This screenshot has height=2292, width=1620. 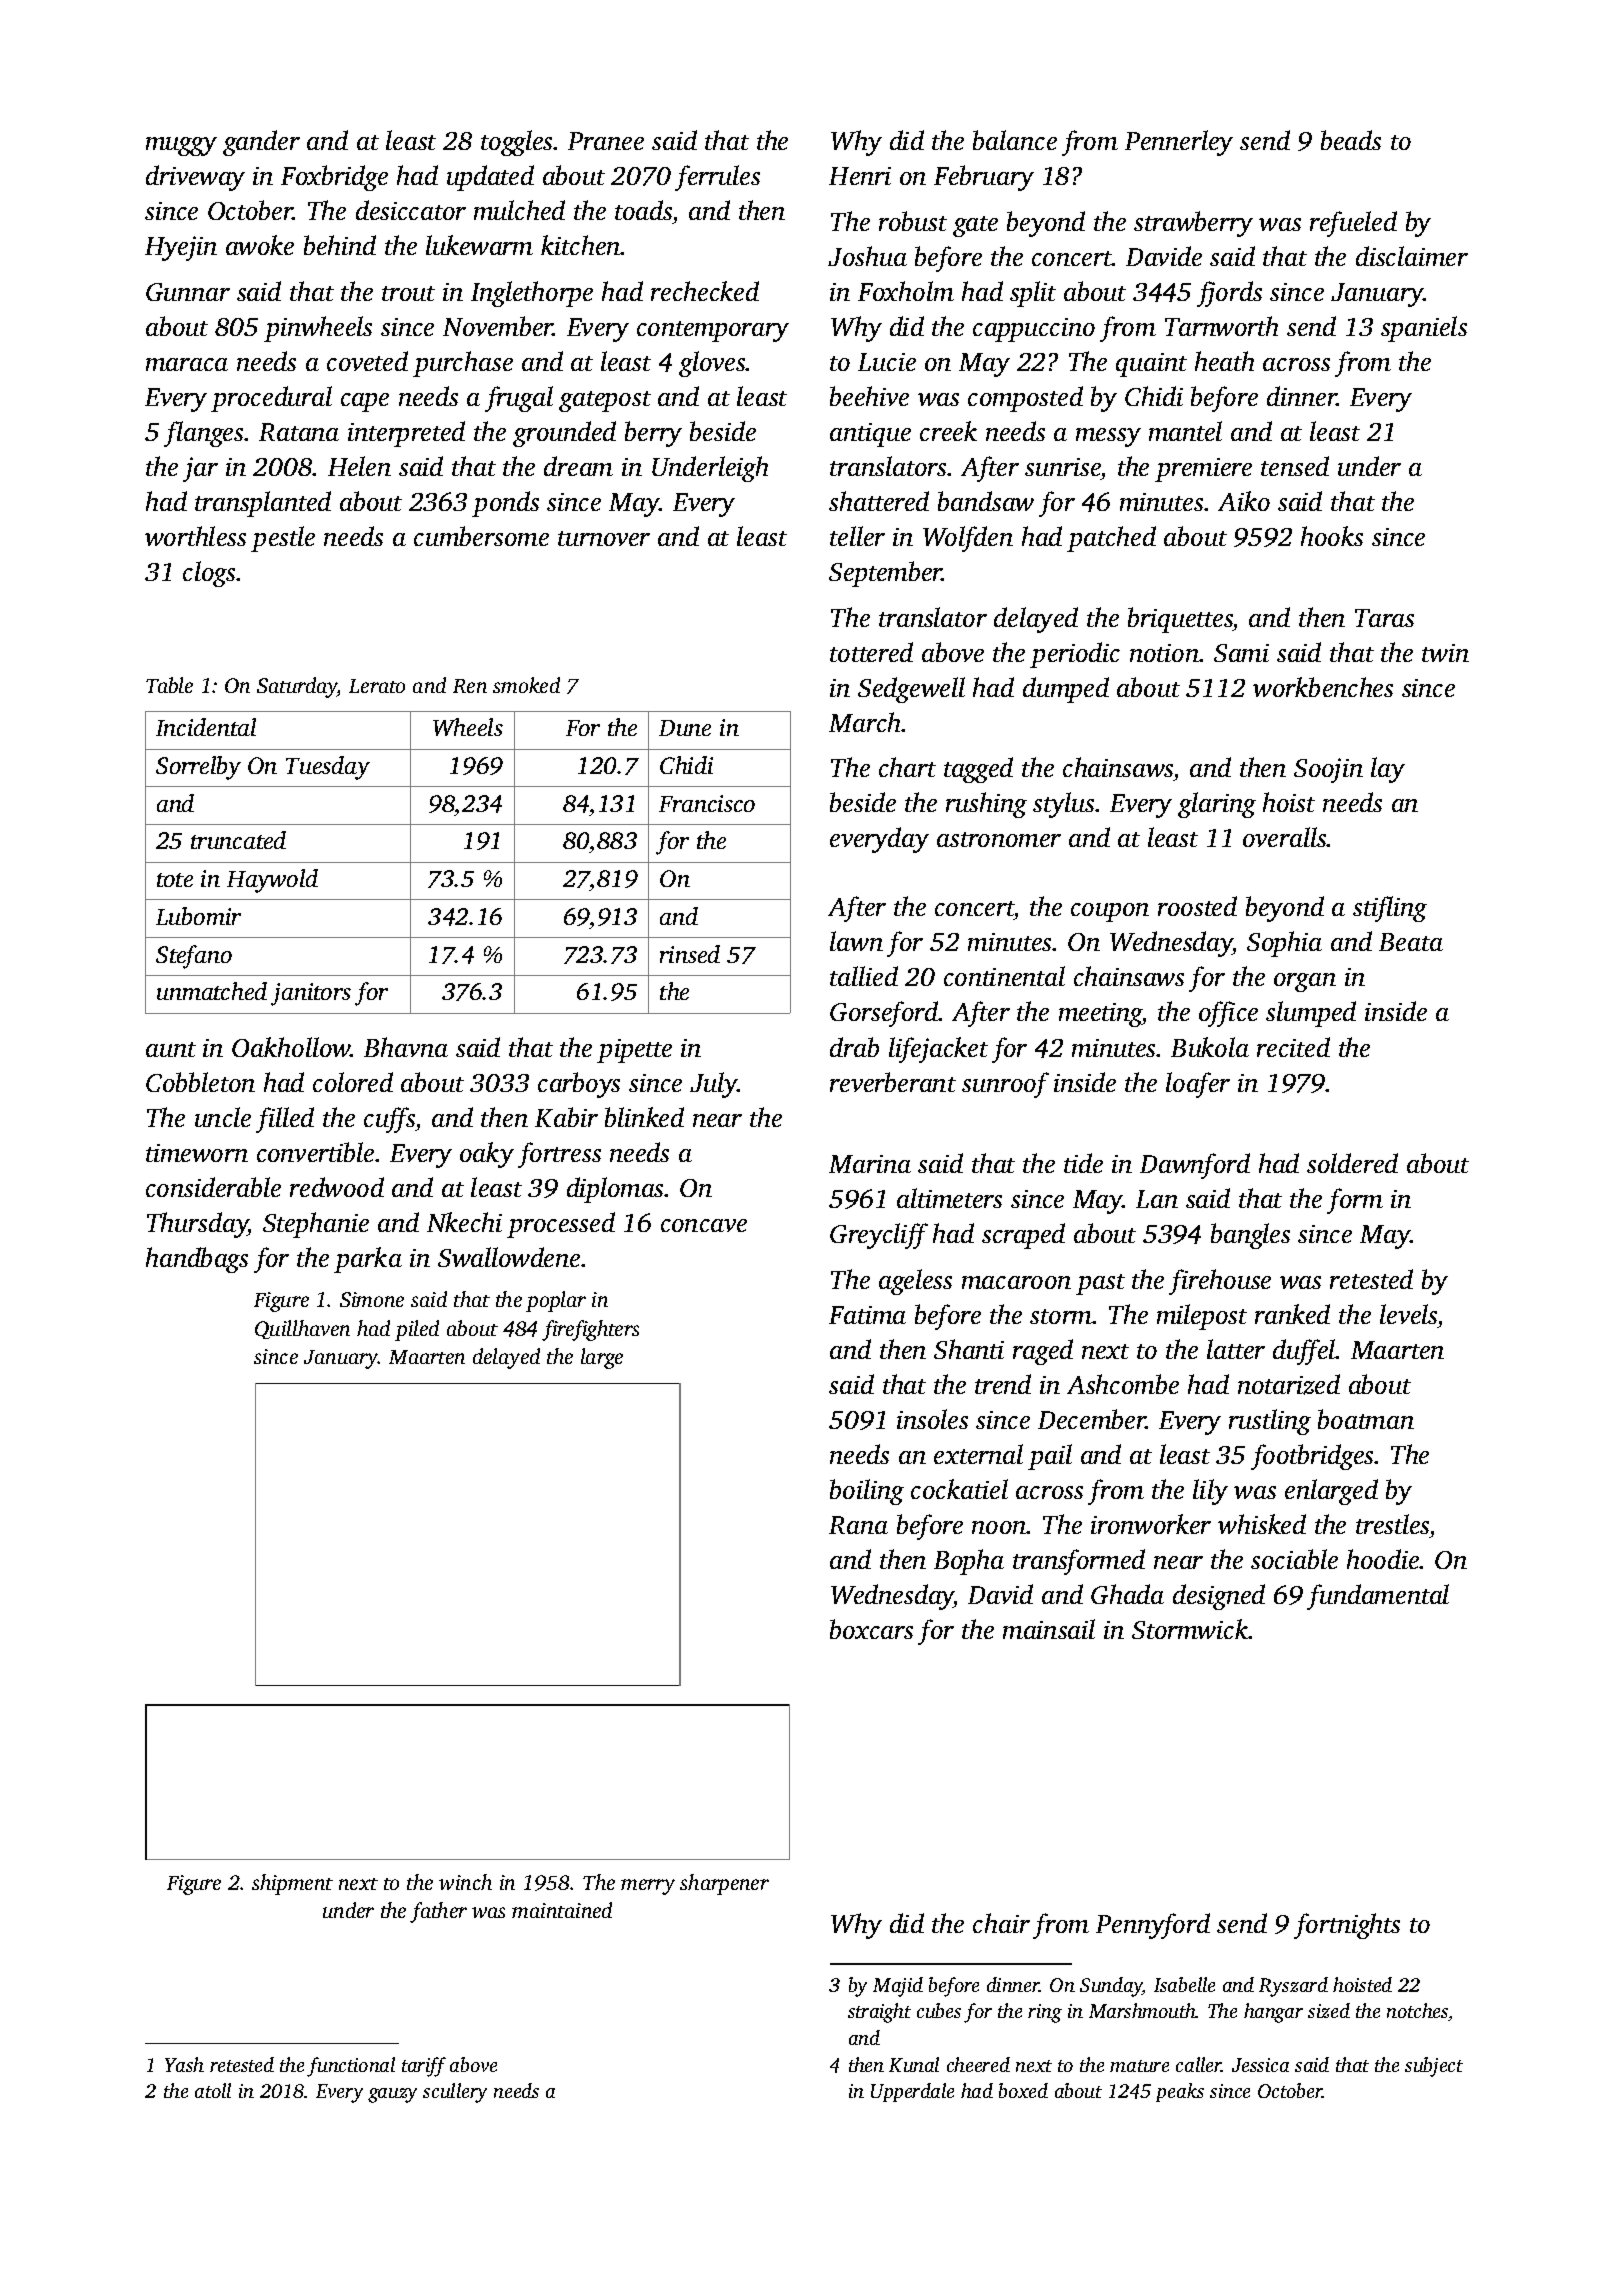 I want to click on father, so click(x=438, y=1912).
